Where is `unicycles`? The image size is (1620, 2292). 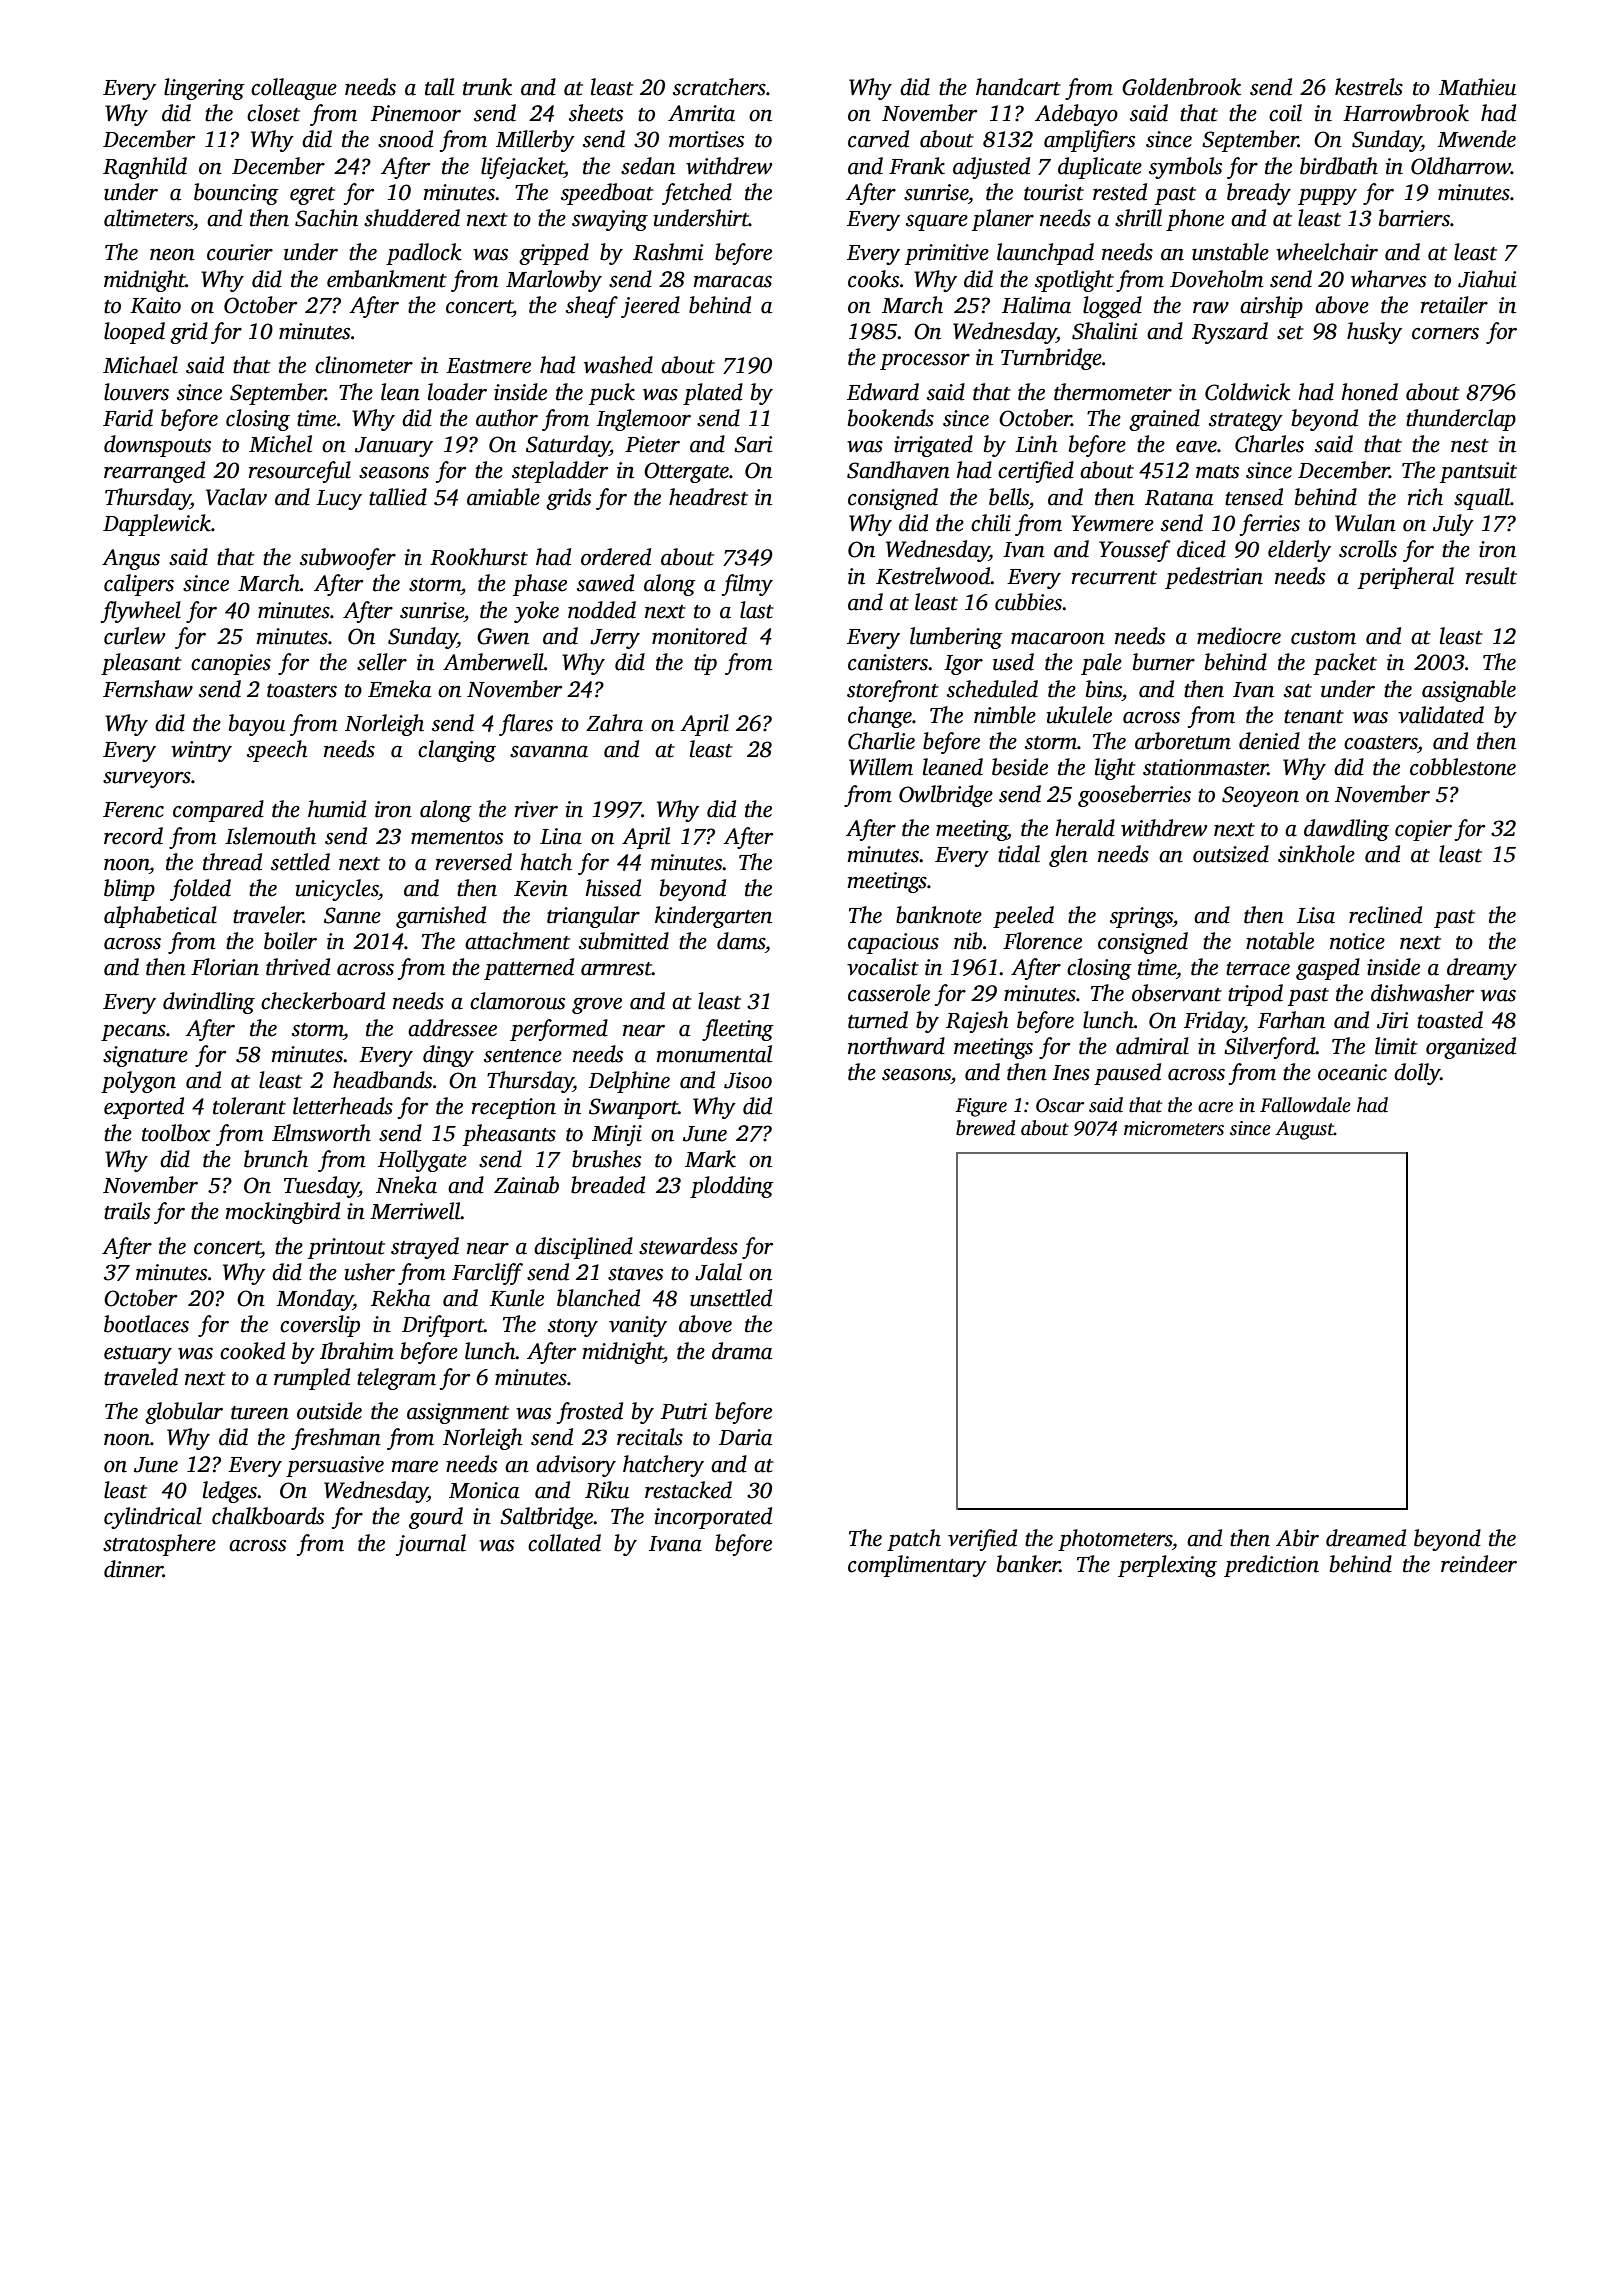 unicycles is located at coordinates (337, 890).
